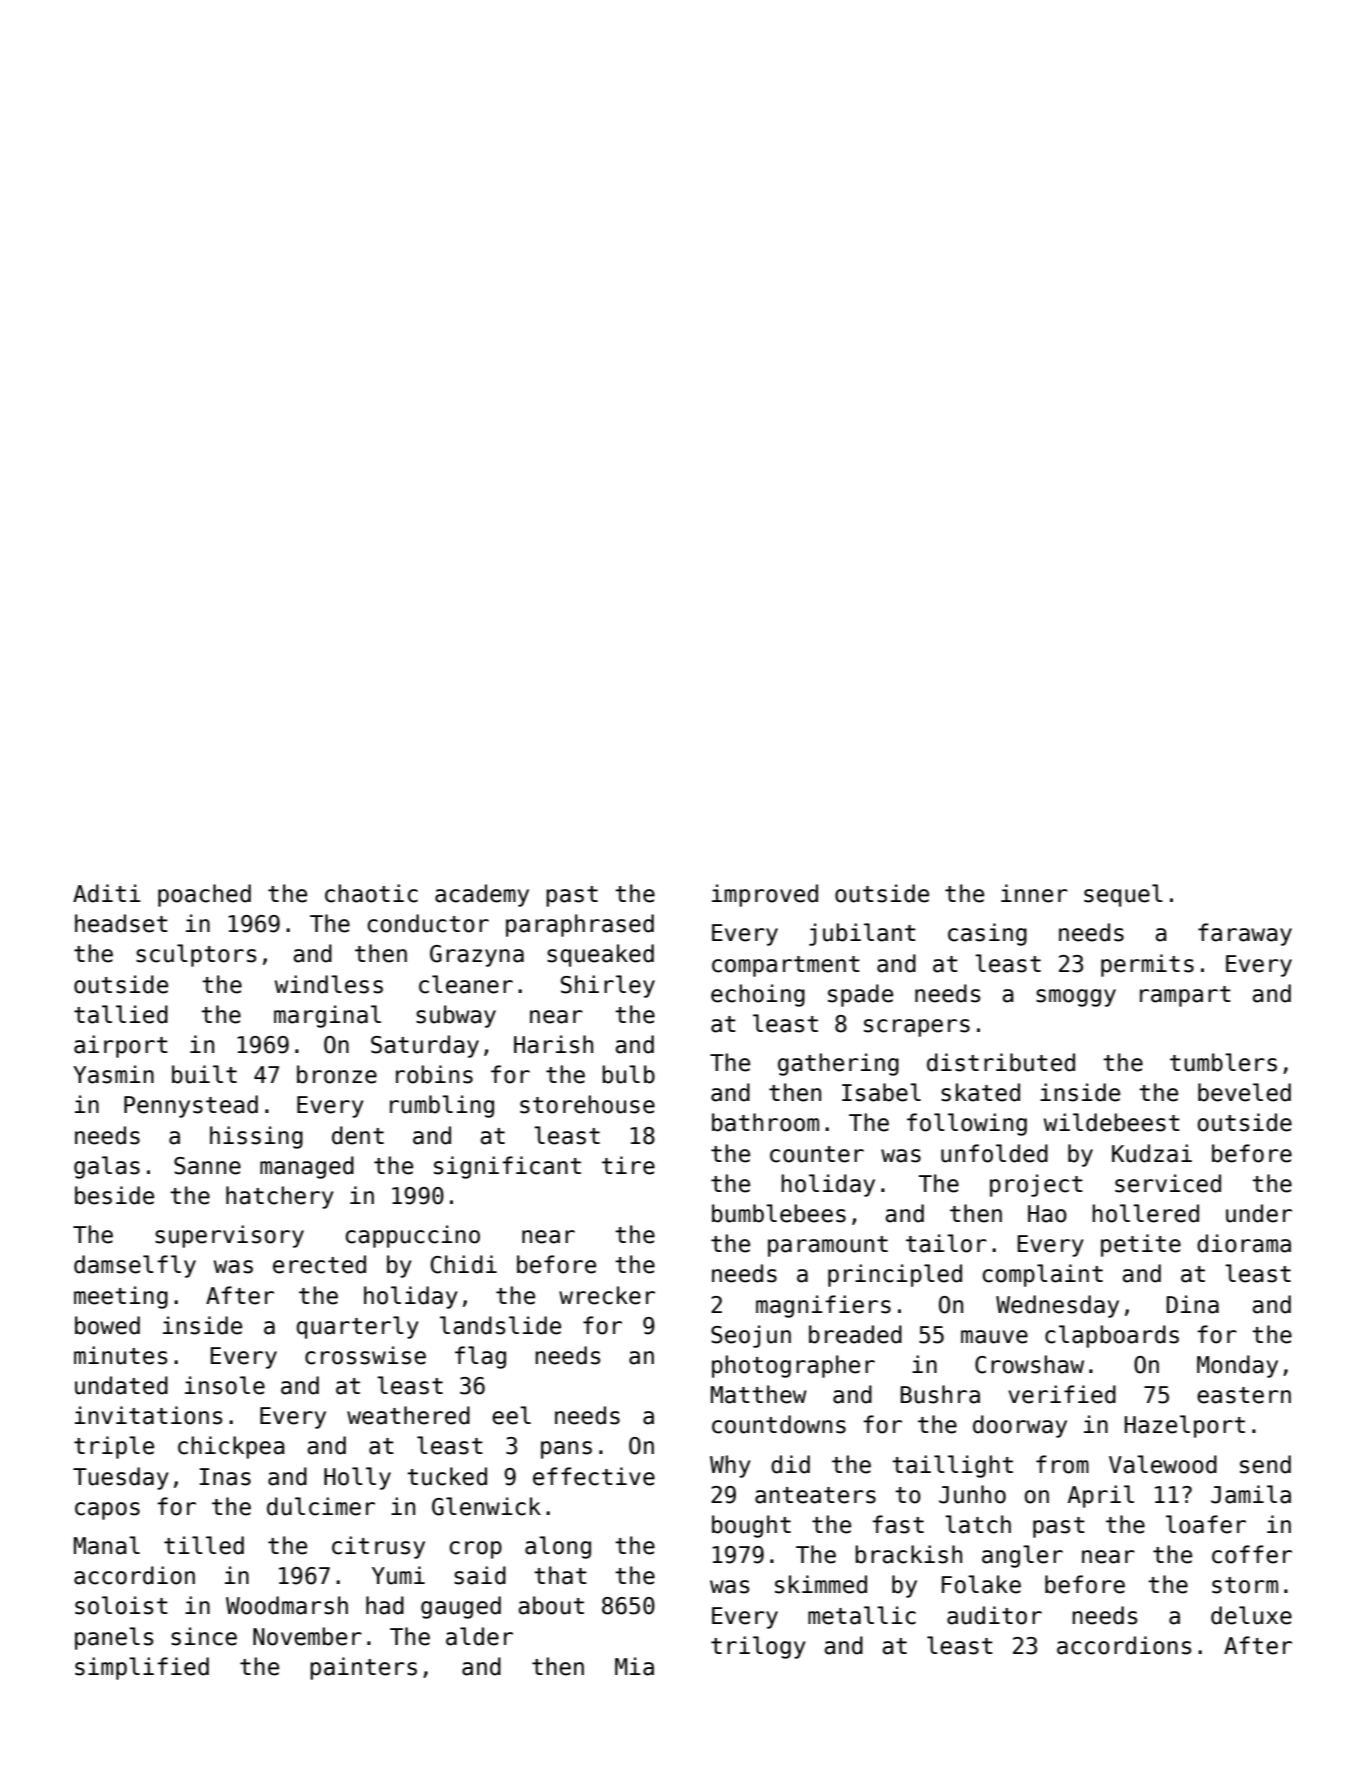 The width and height of the screenshot is (1366, 1767). What do you see at coordinates (371, 893) in the screenshot?
I see `chaotic` at bounding box center [371, 893].
